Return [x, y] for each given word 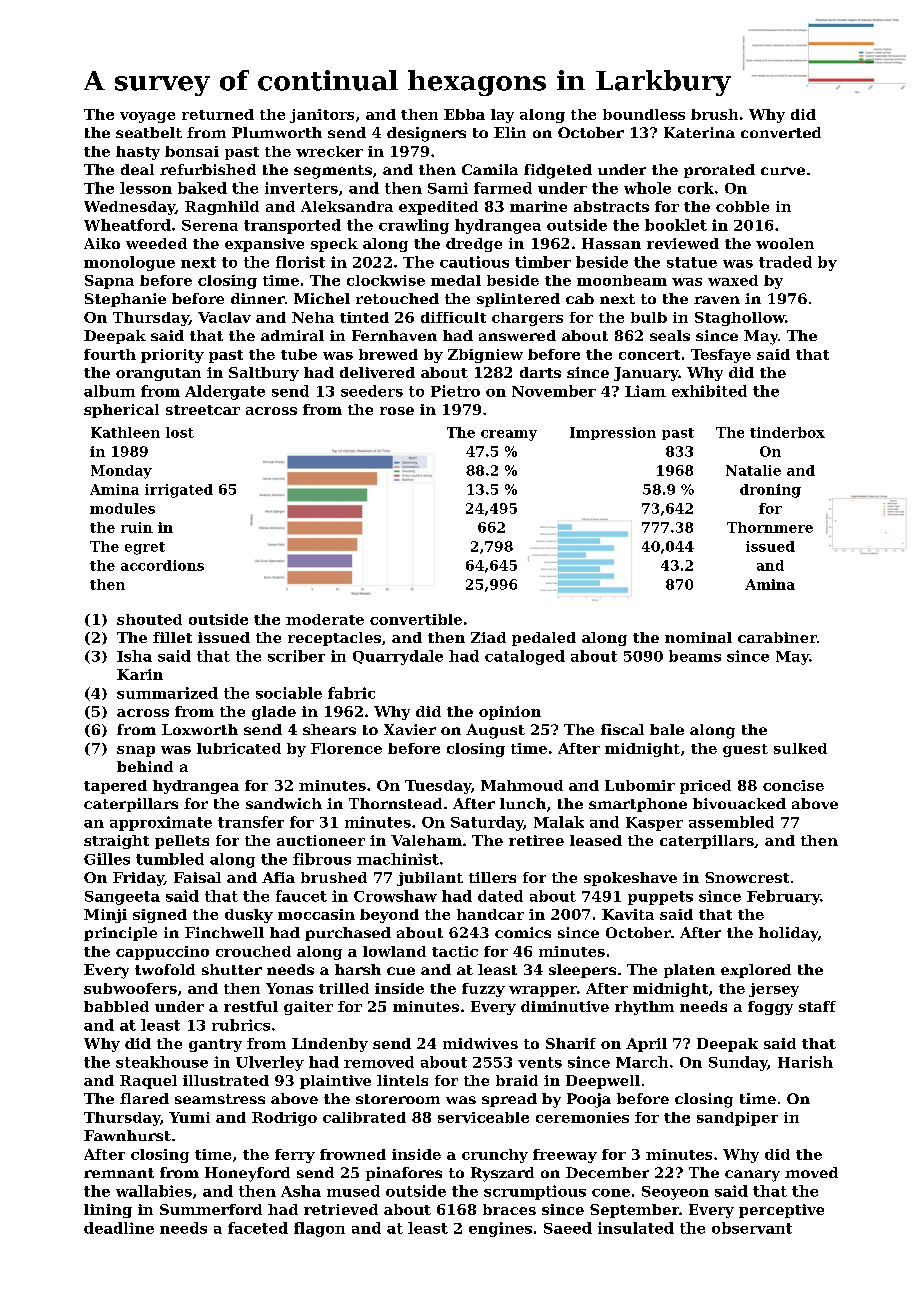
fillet [172, 637]
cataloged [525, 657]
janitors [322, 116]
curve [783, 171]
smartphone [638, 805]
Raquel [148, 1082]
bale [667, 729]
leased [596, 840]
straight [116, 842]
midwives [480, 1043]
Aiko [102, 243]
